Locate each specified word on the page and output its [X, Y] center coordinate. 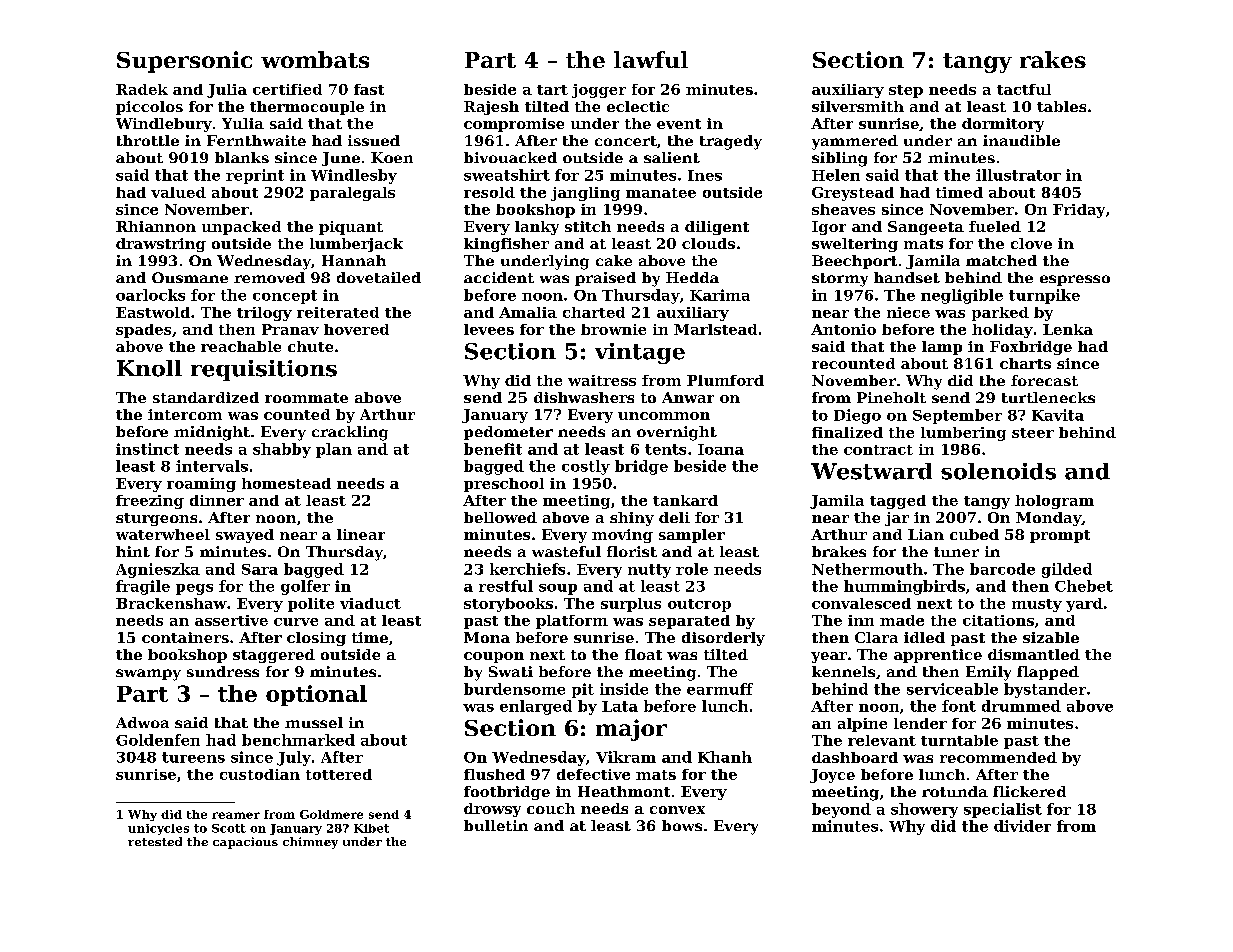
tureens [193, 757]
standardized [206, 397]
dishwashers [584, 397]
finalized [847, 432]
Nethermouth [867, 569]
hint [133, 551]
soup [558, 589]
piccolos [149, 108]
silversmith [858, 106]
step [906, 91]
